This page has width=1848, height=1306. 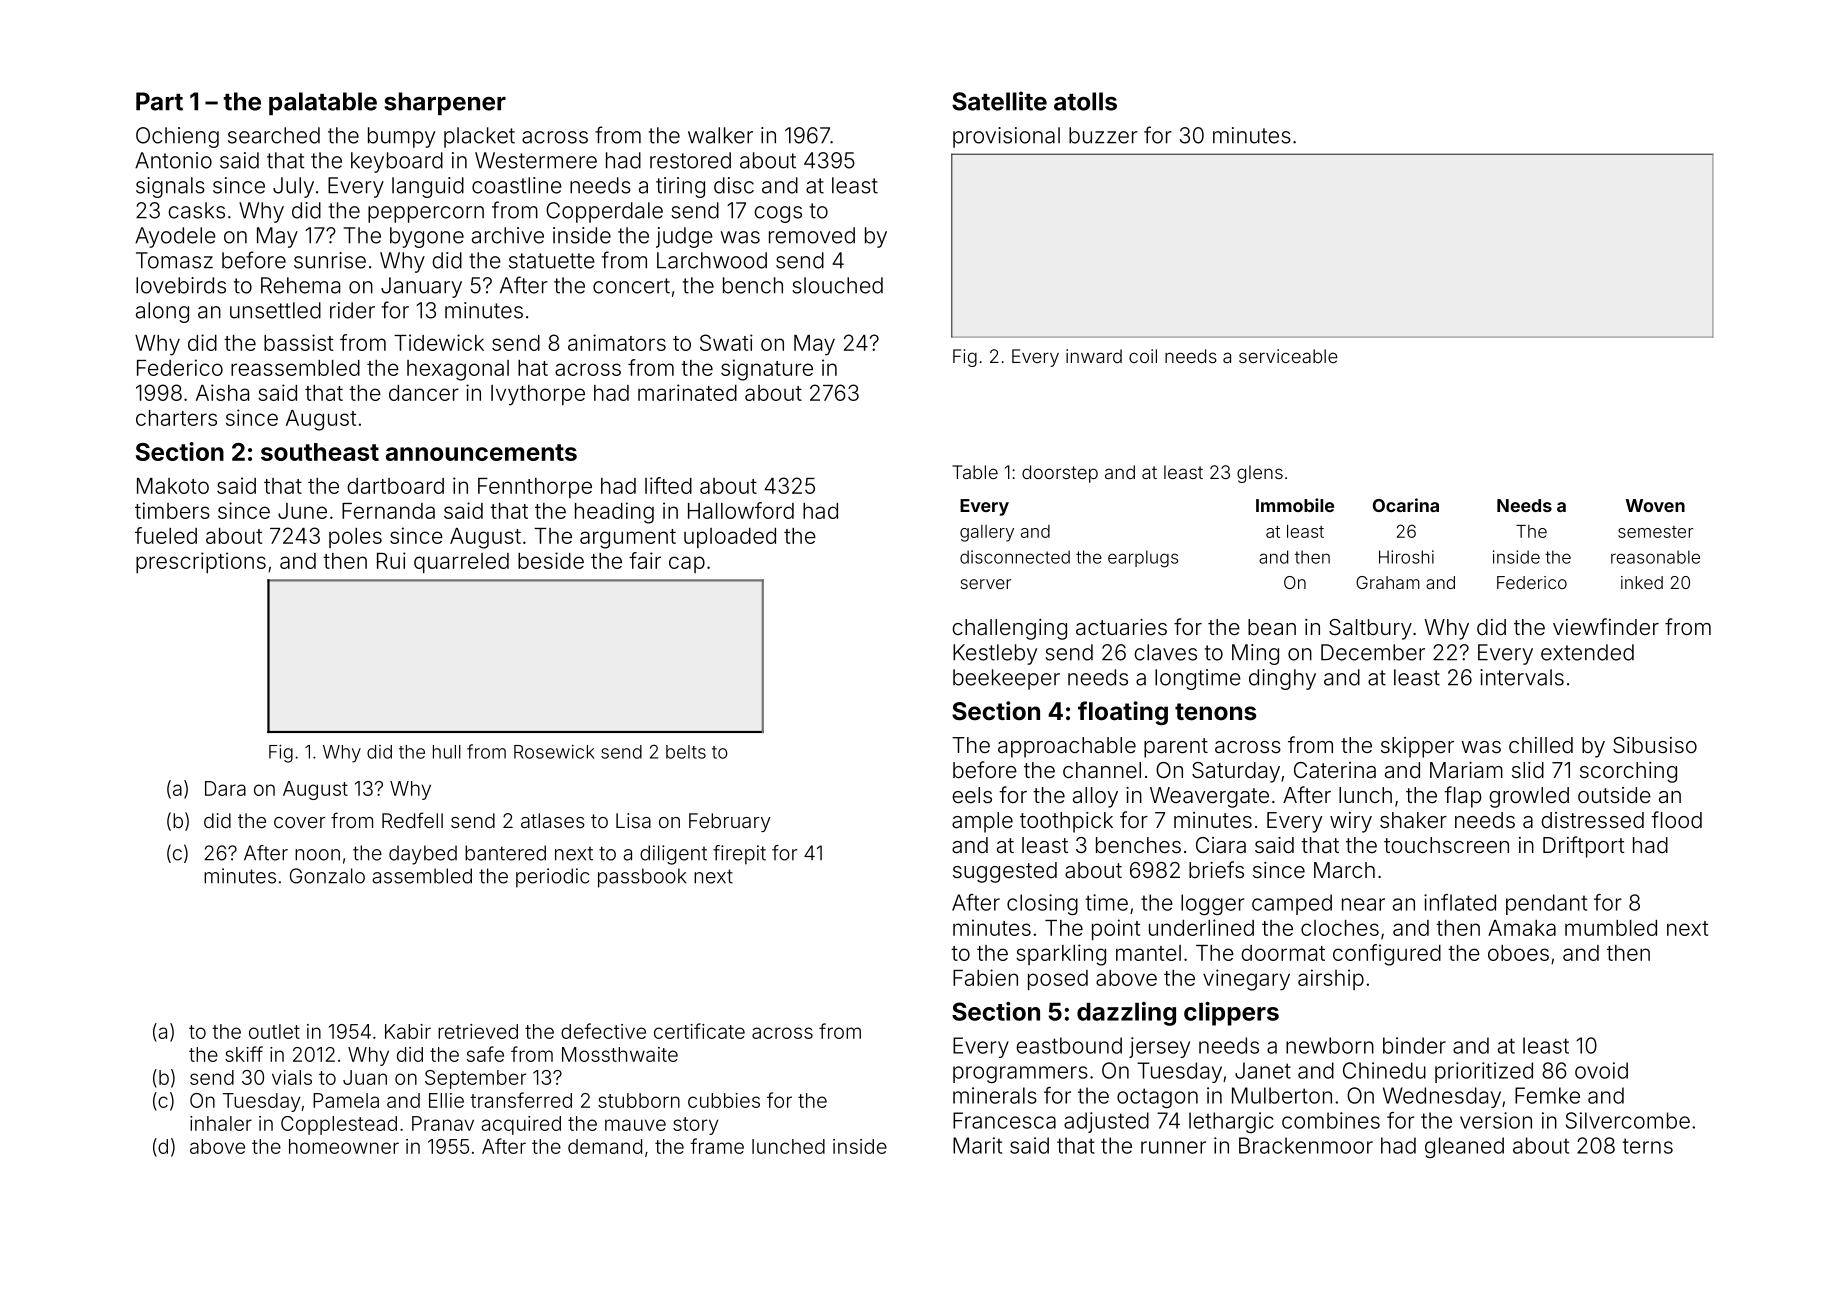 What do you see at coordinates (720, 135) in the page?
I see `walker` at bounding box center [720, 135].
